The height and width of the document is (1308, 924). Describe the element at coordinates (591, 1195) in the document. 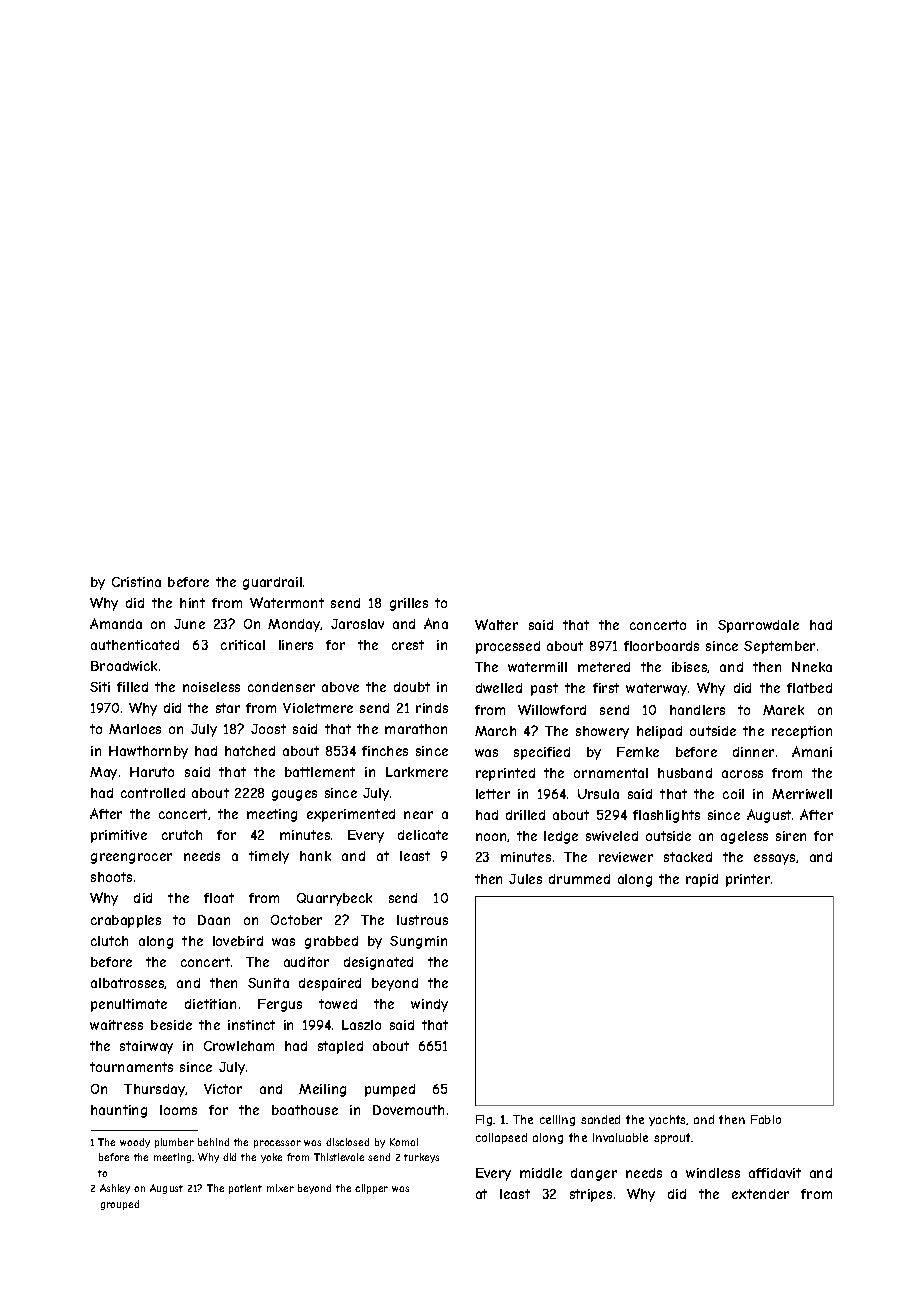

I see `stripes` at that location.
